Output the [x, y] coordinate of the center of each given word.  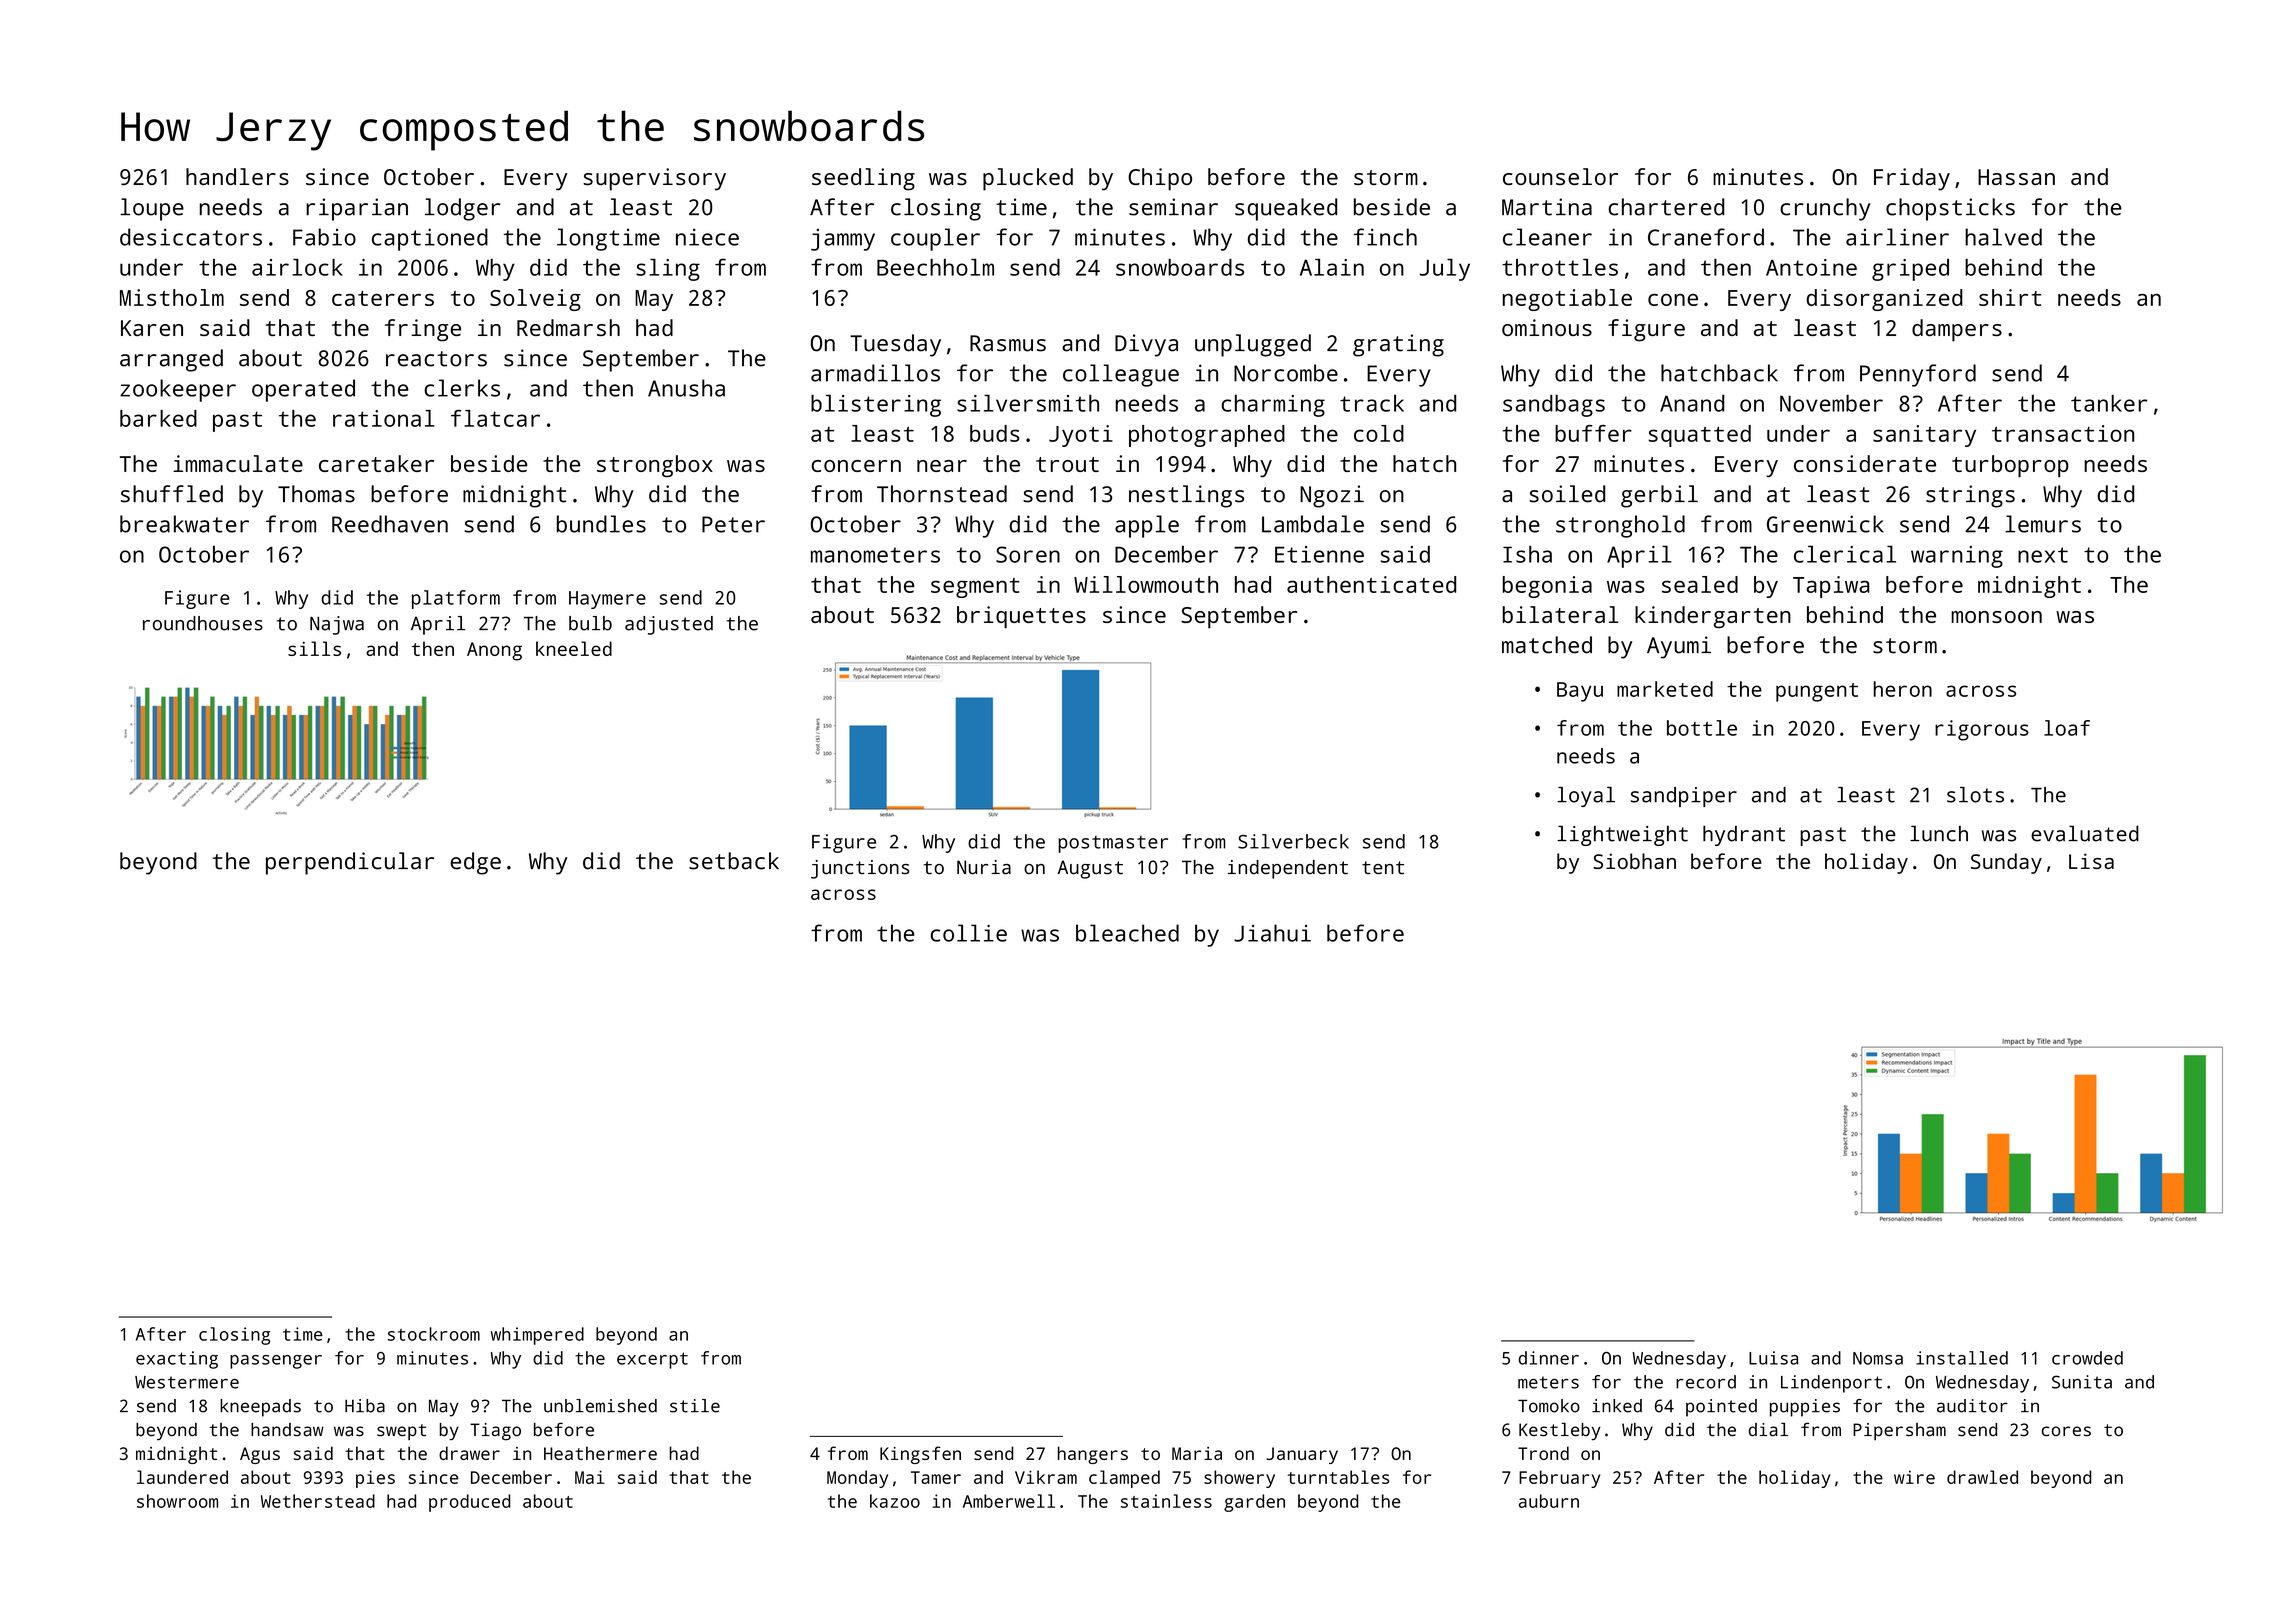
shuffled [172, 494]
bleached [1127, 933]
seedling [863, 179]
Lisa [2091, 861]
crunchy [1825, 209]
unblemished [600, 1406]
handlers [237, 176]
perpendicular [350, 863]
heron [1903, 689]
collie [969, 933]
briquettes [1021, 617]
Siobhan [1634, 861]
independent [1288, 869]
